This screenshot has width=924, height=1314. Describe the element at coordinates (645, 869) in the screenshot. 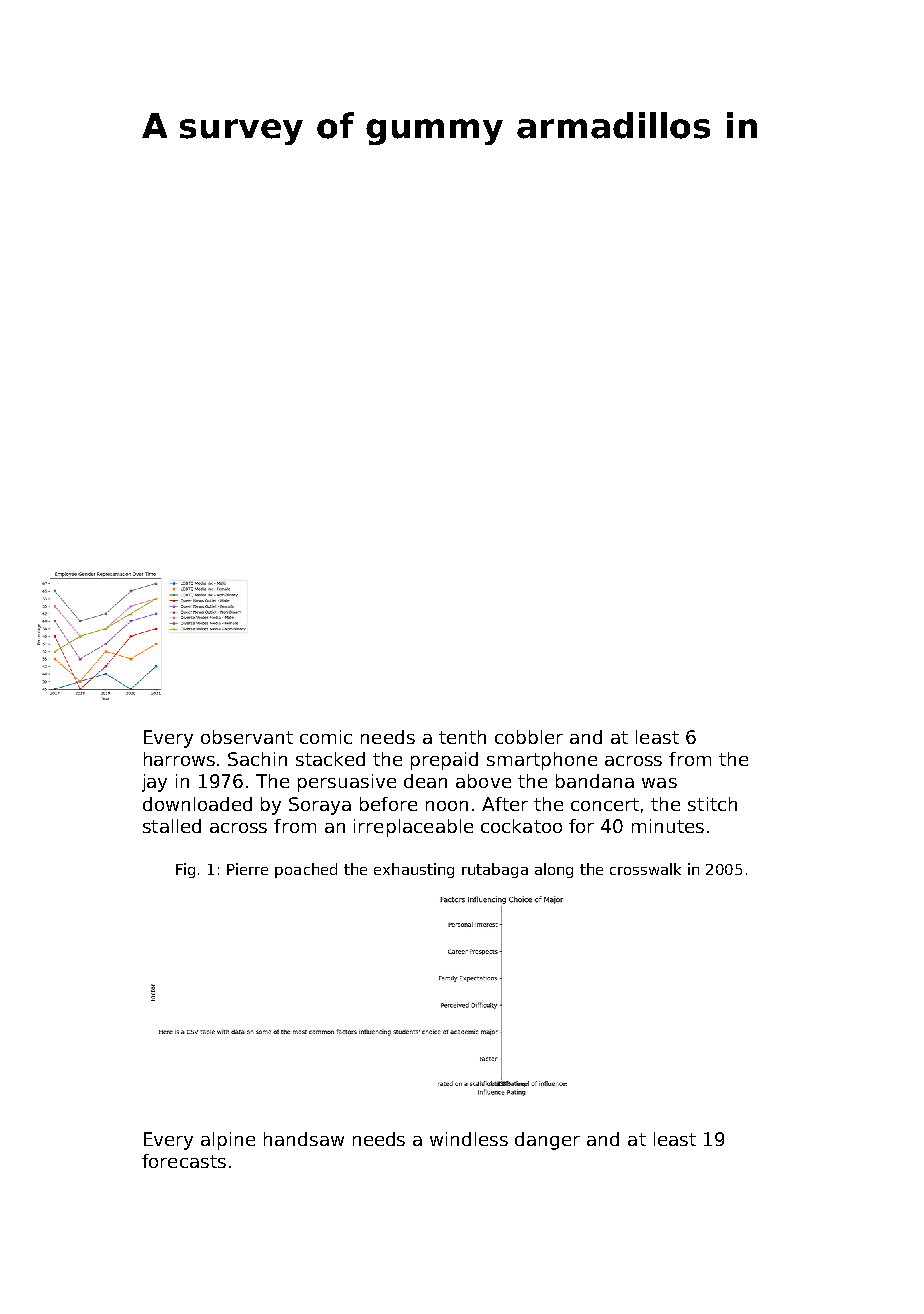

I see `crosswalk` at that location.
